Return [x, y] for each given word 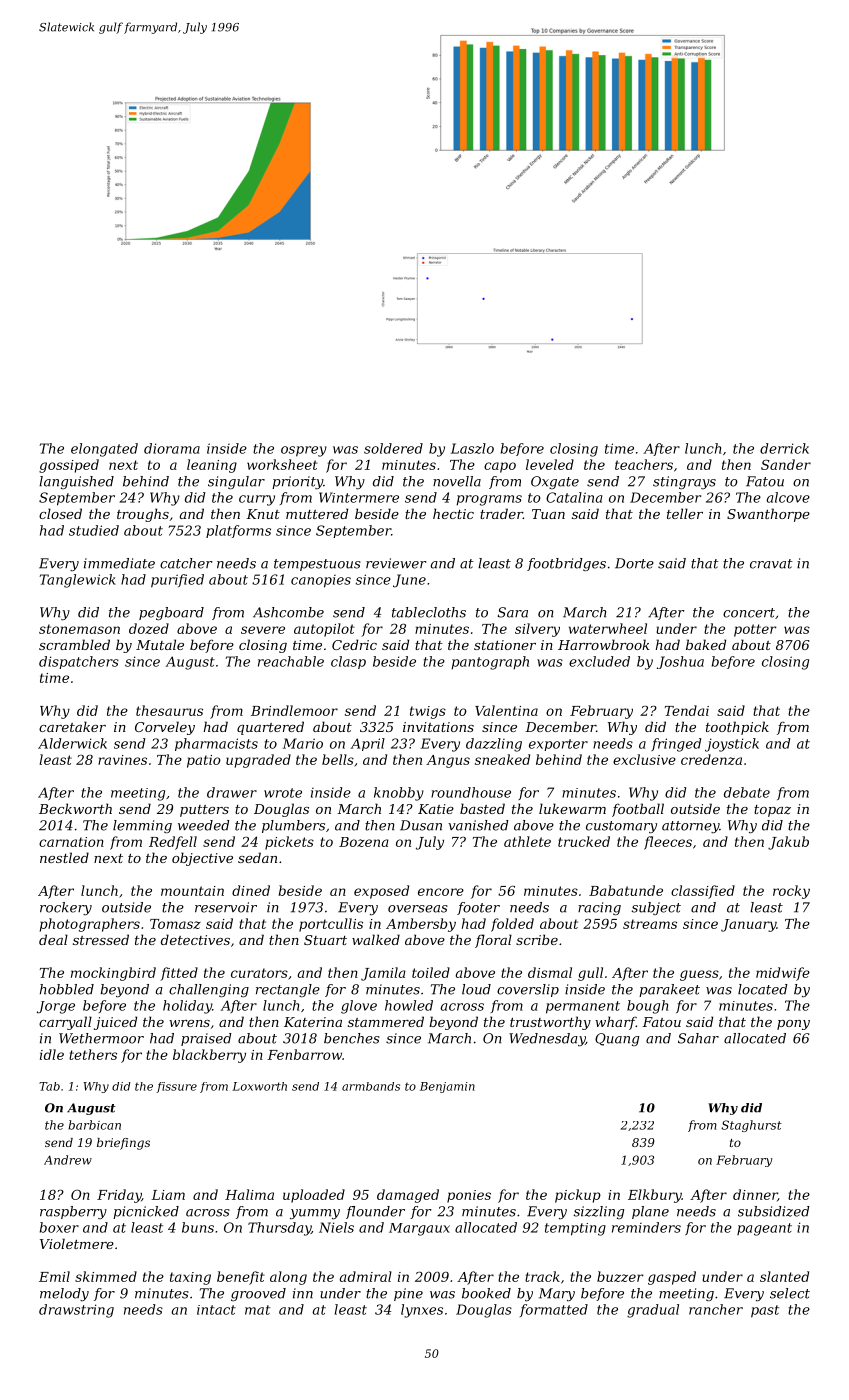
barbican [94, 1125]
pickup [578, 1196]
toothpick [737, 728]
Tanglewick [77, 581]
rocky [791, 892]
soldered [393, 448]
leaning [212, 466]
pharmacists [216, 744]
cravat [771, 564]
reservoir [226, 907]
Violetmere [77, 1243]
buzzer [620, 1276]
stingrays [684, 482]
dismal [550, 972]
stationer [505, 645]
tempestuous [317, 565]
